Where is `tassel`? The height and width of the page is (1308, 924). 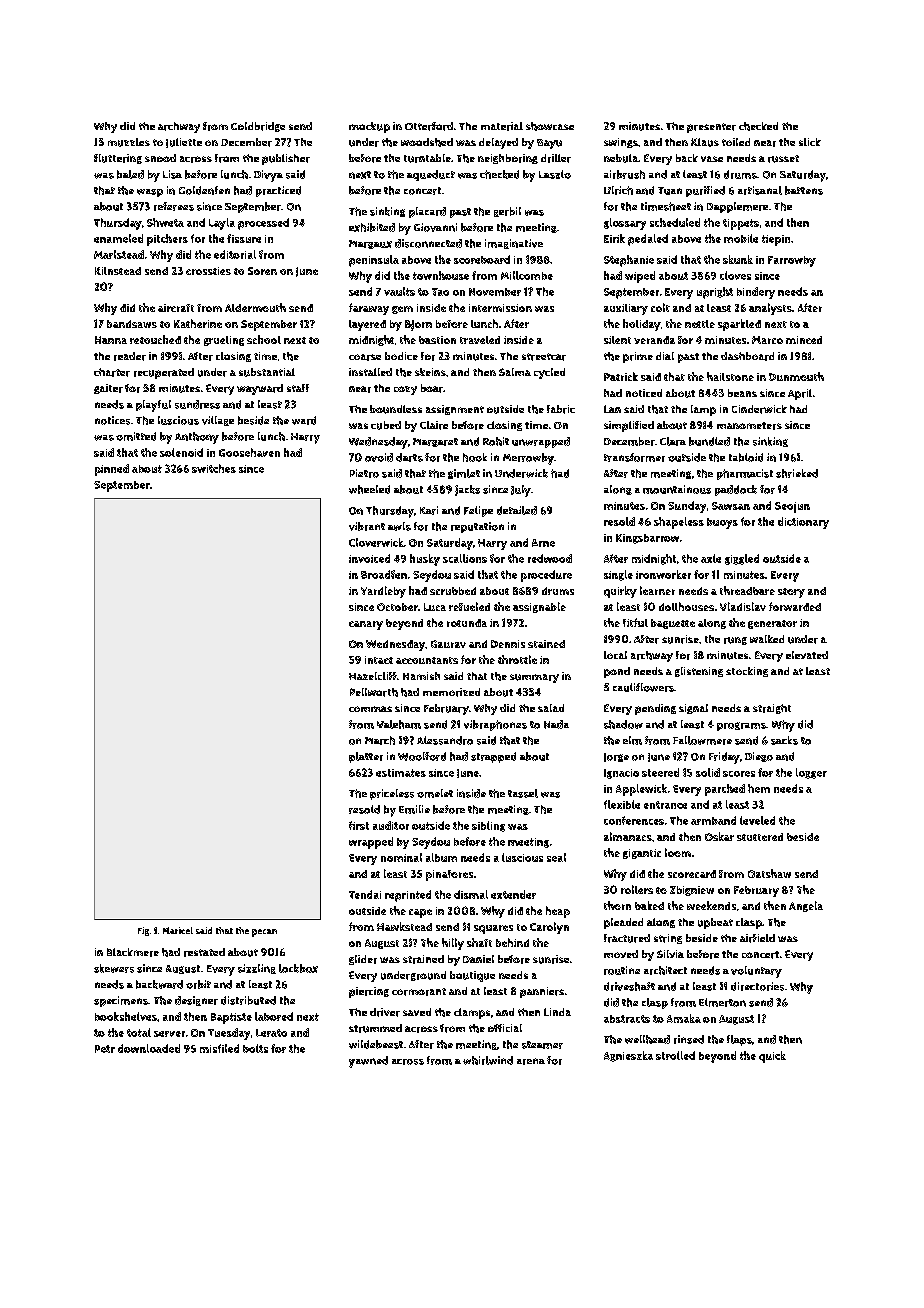
tassel is located at coordinates (523, 793).
